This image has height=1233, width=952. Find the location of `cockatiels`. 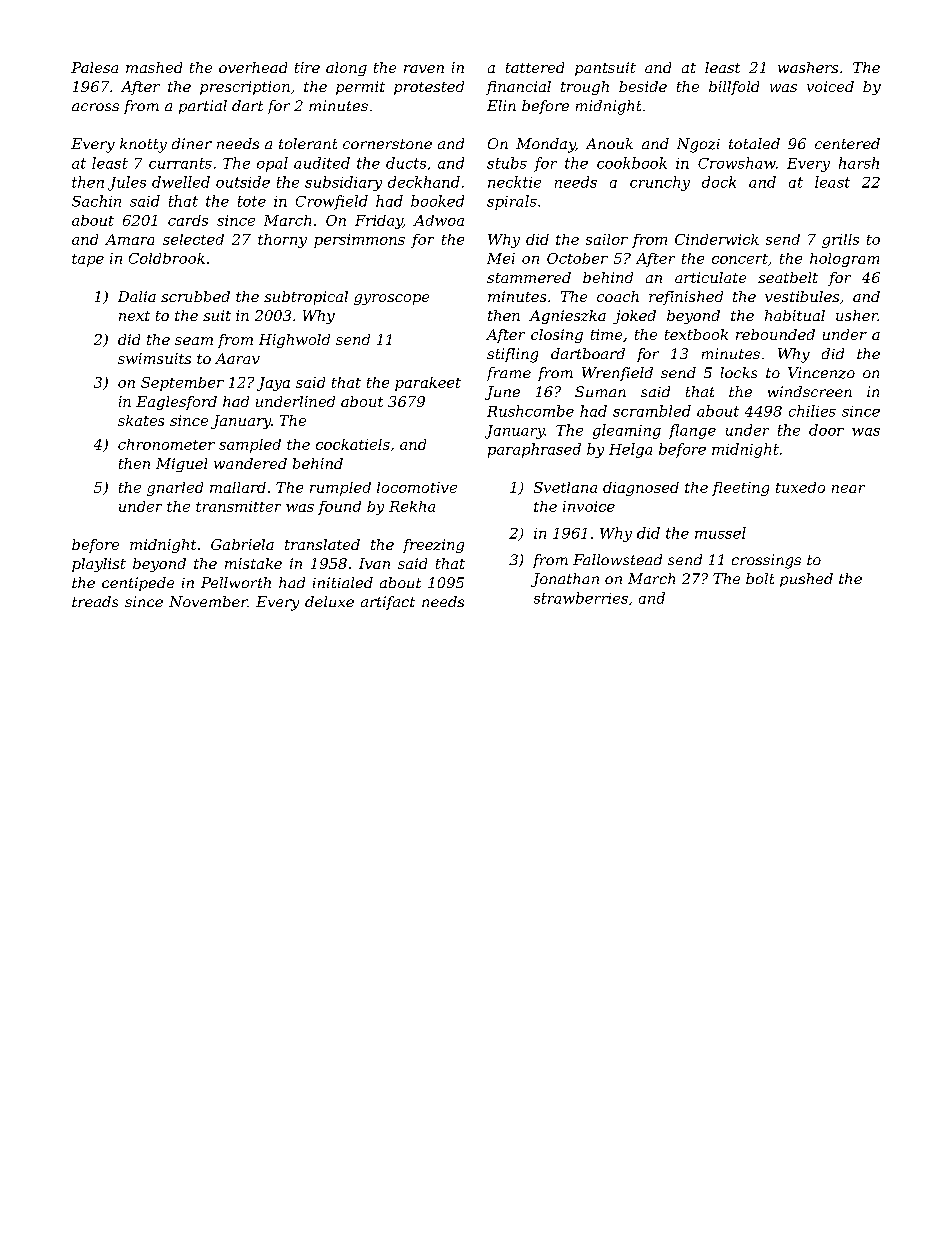

cockatiels is located at coordinates (353, 444).
